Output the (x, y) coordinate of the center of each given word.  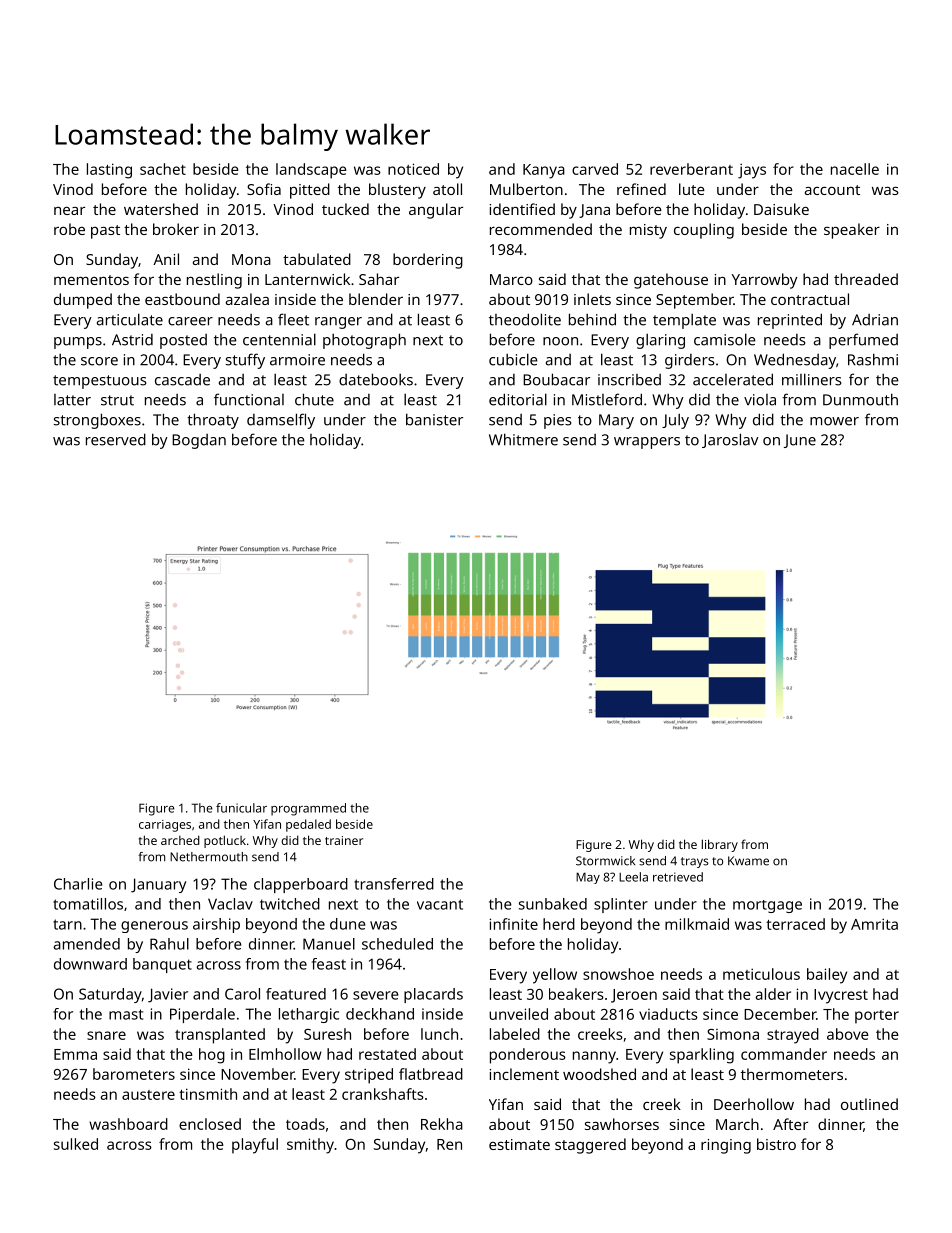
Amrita (874, 924)
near (69, 210)
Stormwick (605, 861)
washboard (128, 1124)
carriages (165, 826)
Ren (449, 1144)
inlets (592, 299)
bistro (776, 1144)
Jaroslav (730, 440)
